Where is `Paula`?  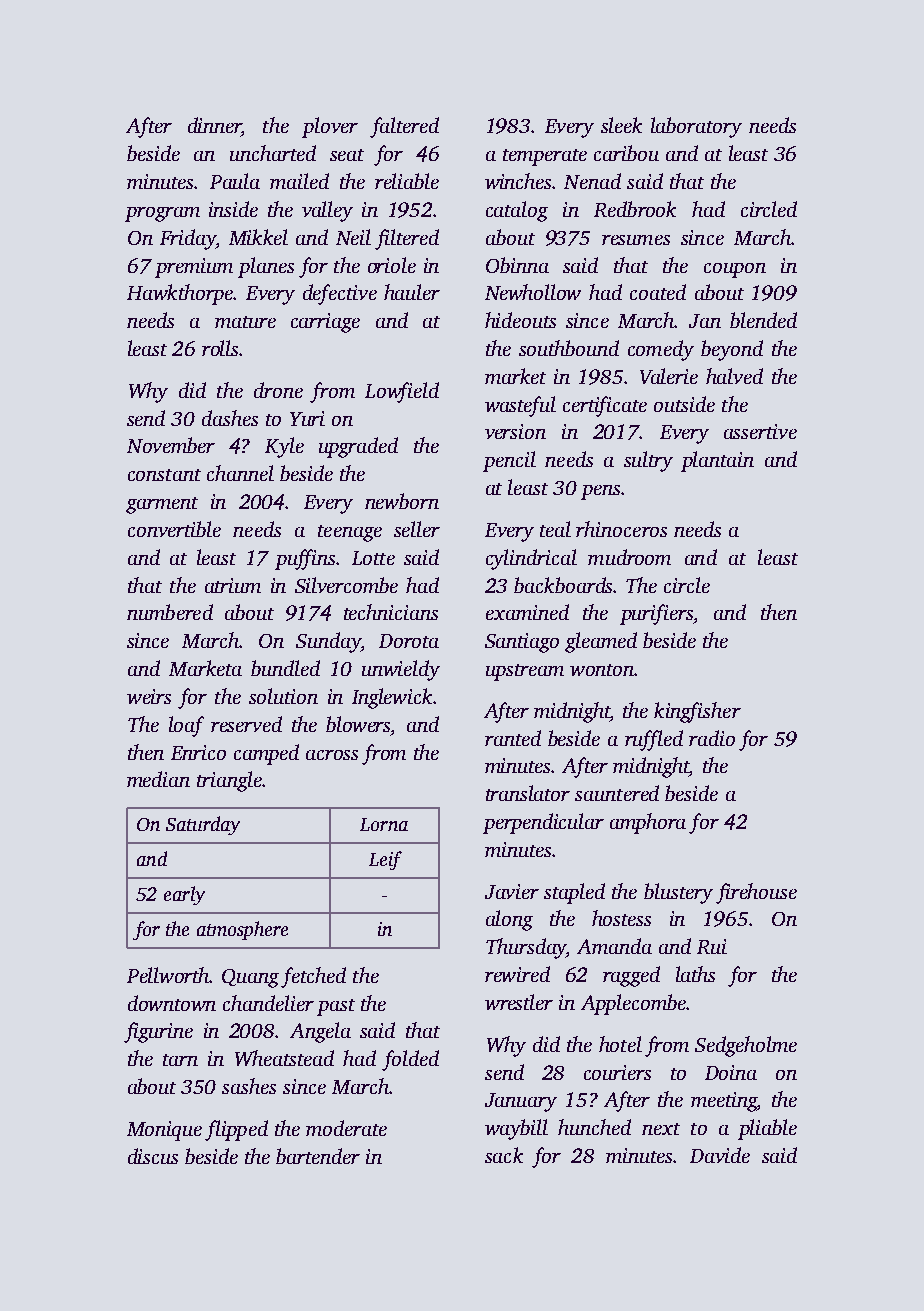 Paula is located at coordinates (235, 181).
